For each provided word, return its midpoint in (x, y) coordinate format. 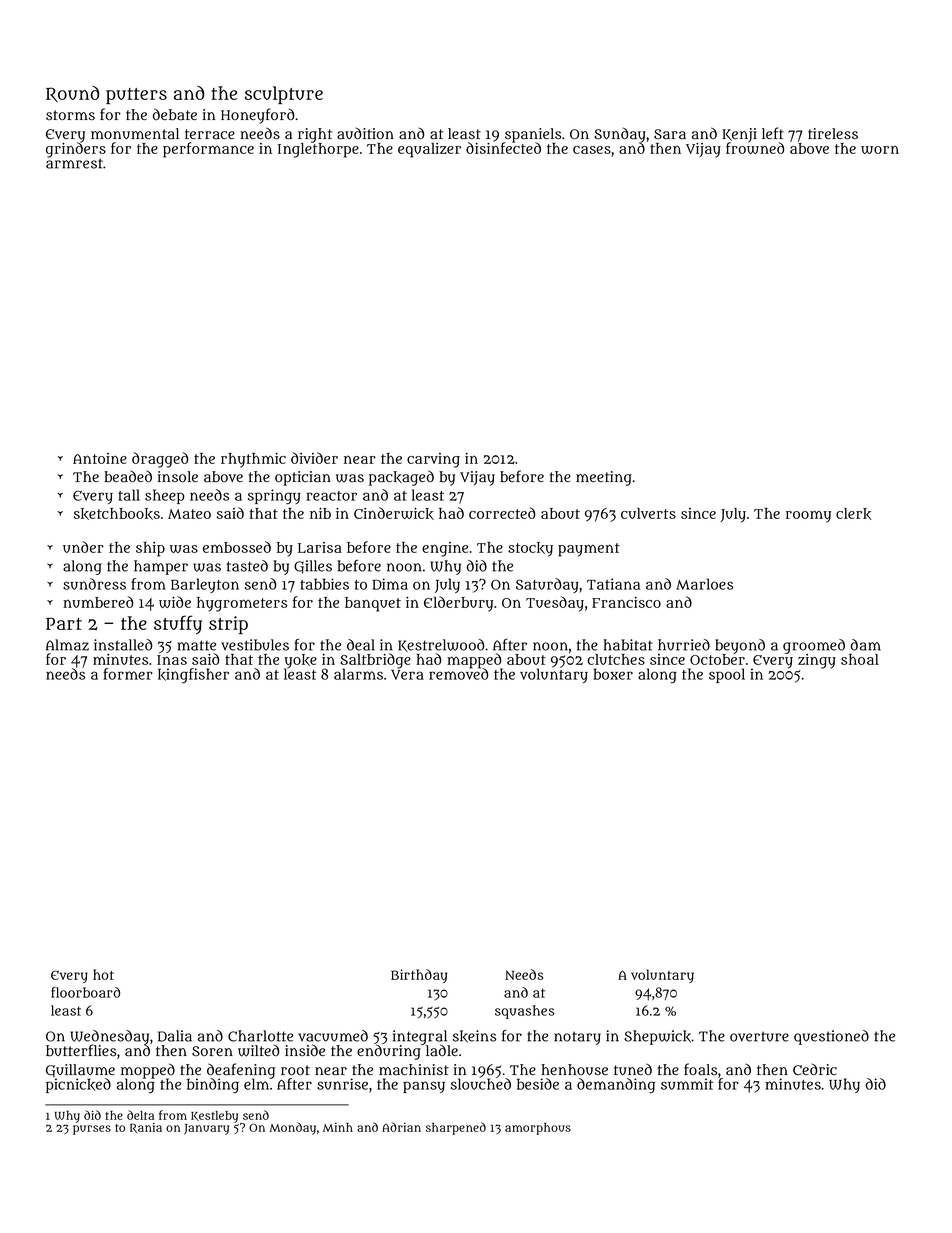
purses (92, 1130)
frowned (755, 148)
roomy (808, 516)
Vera (407, 675)
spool (727, 675)
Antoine (100, 458)
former (128, 674)
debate (175, 114)
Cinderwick (394, 513)
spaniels (532, 135)
